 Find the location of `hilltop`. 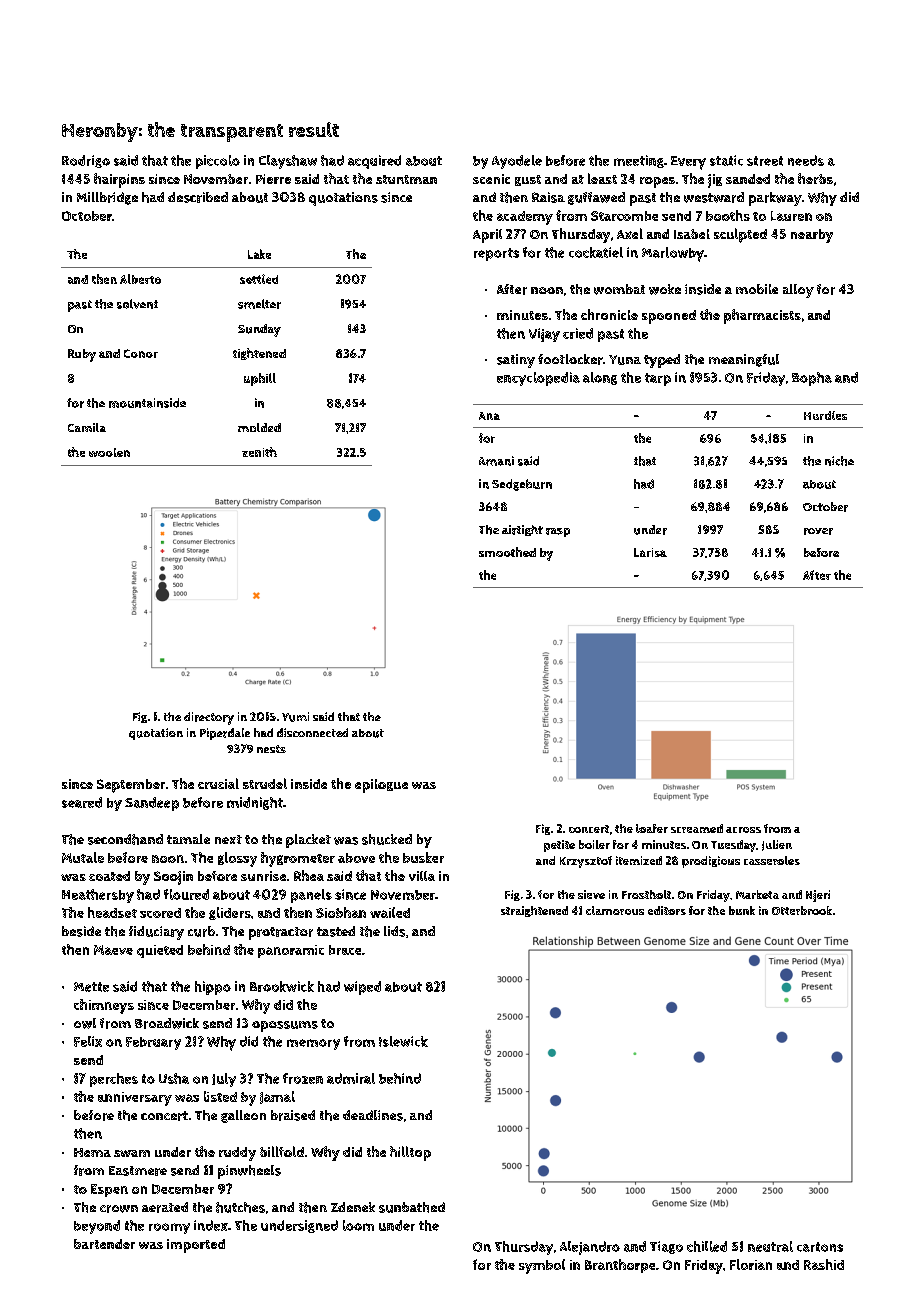

hilltop is located at coordinates (410, 1153).
